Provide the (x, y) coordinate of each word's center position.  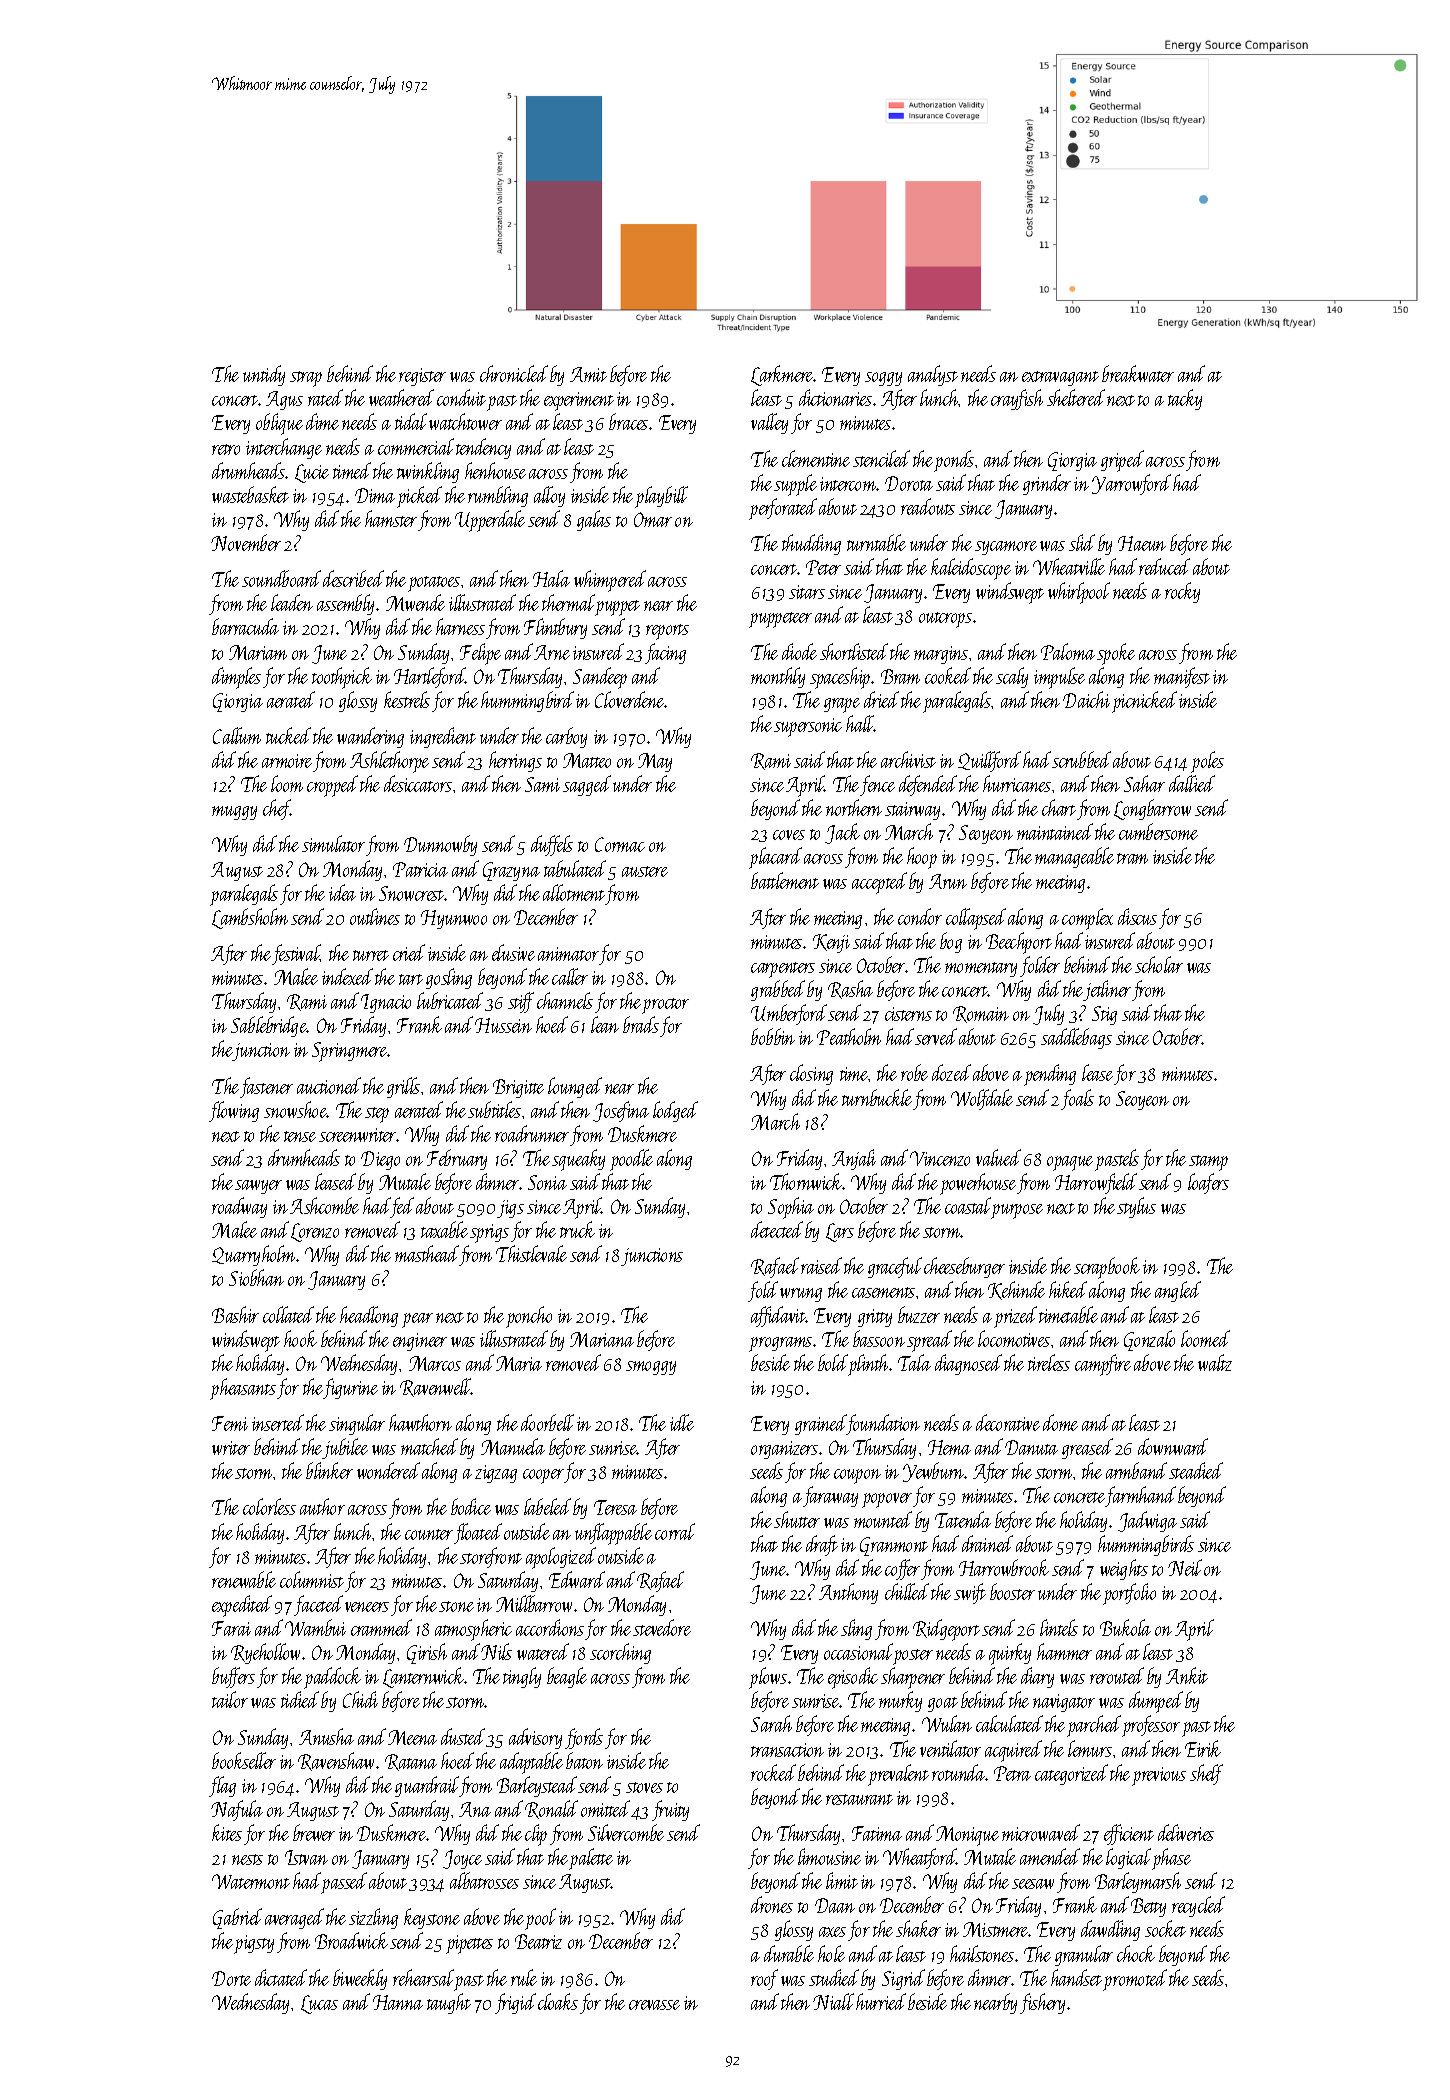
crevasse (654, 2005)
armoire (287, 761)
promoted (1135, 1980)
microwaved (1041, 1832)
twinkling (428, 472)
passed (344, 1882)
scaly (1012, 677)
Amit (588, 374)
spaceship (840, 678)
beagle (567, 1677)
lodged (675, 1111)
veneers (367, 1607)
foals (1077, 1099)
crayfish (1017, 399)
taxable (444, 1229)
